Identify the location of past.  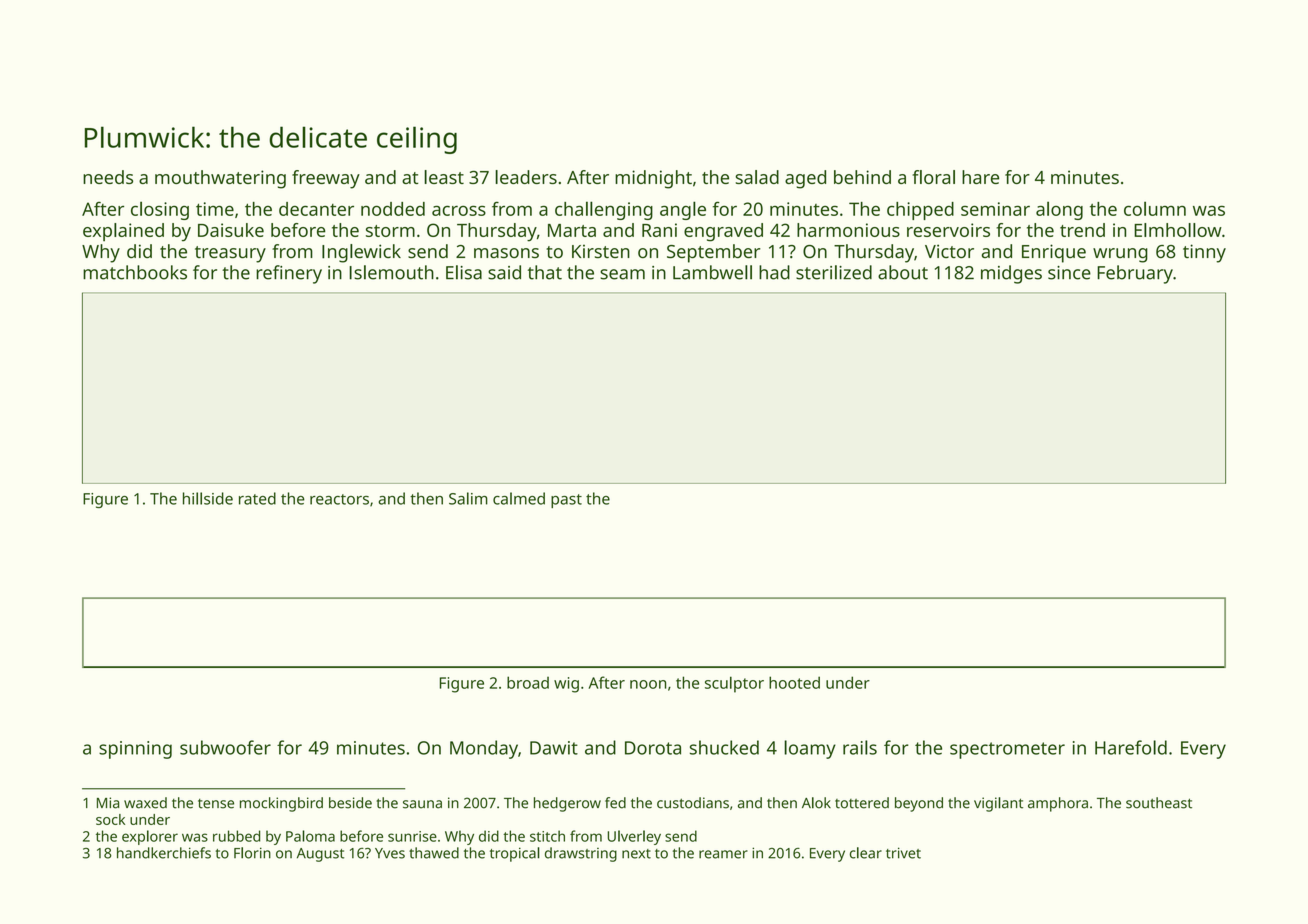
(566, 501).
